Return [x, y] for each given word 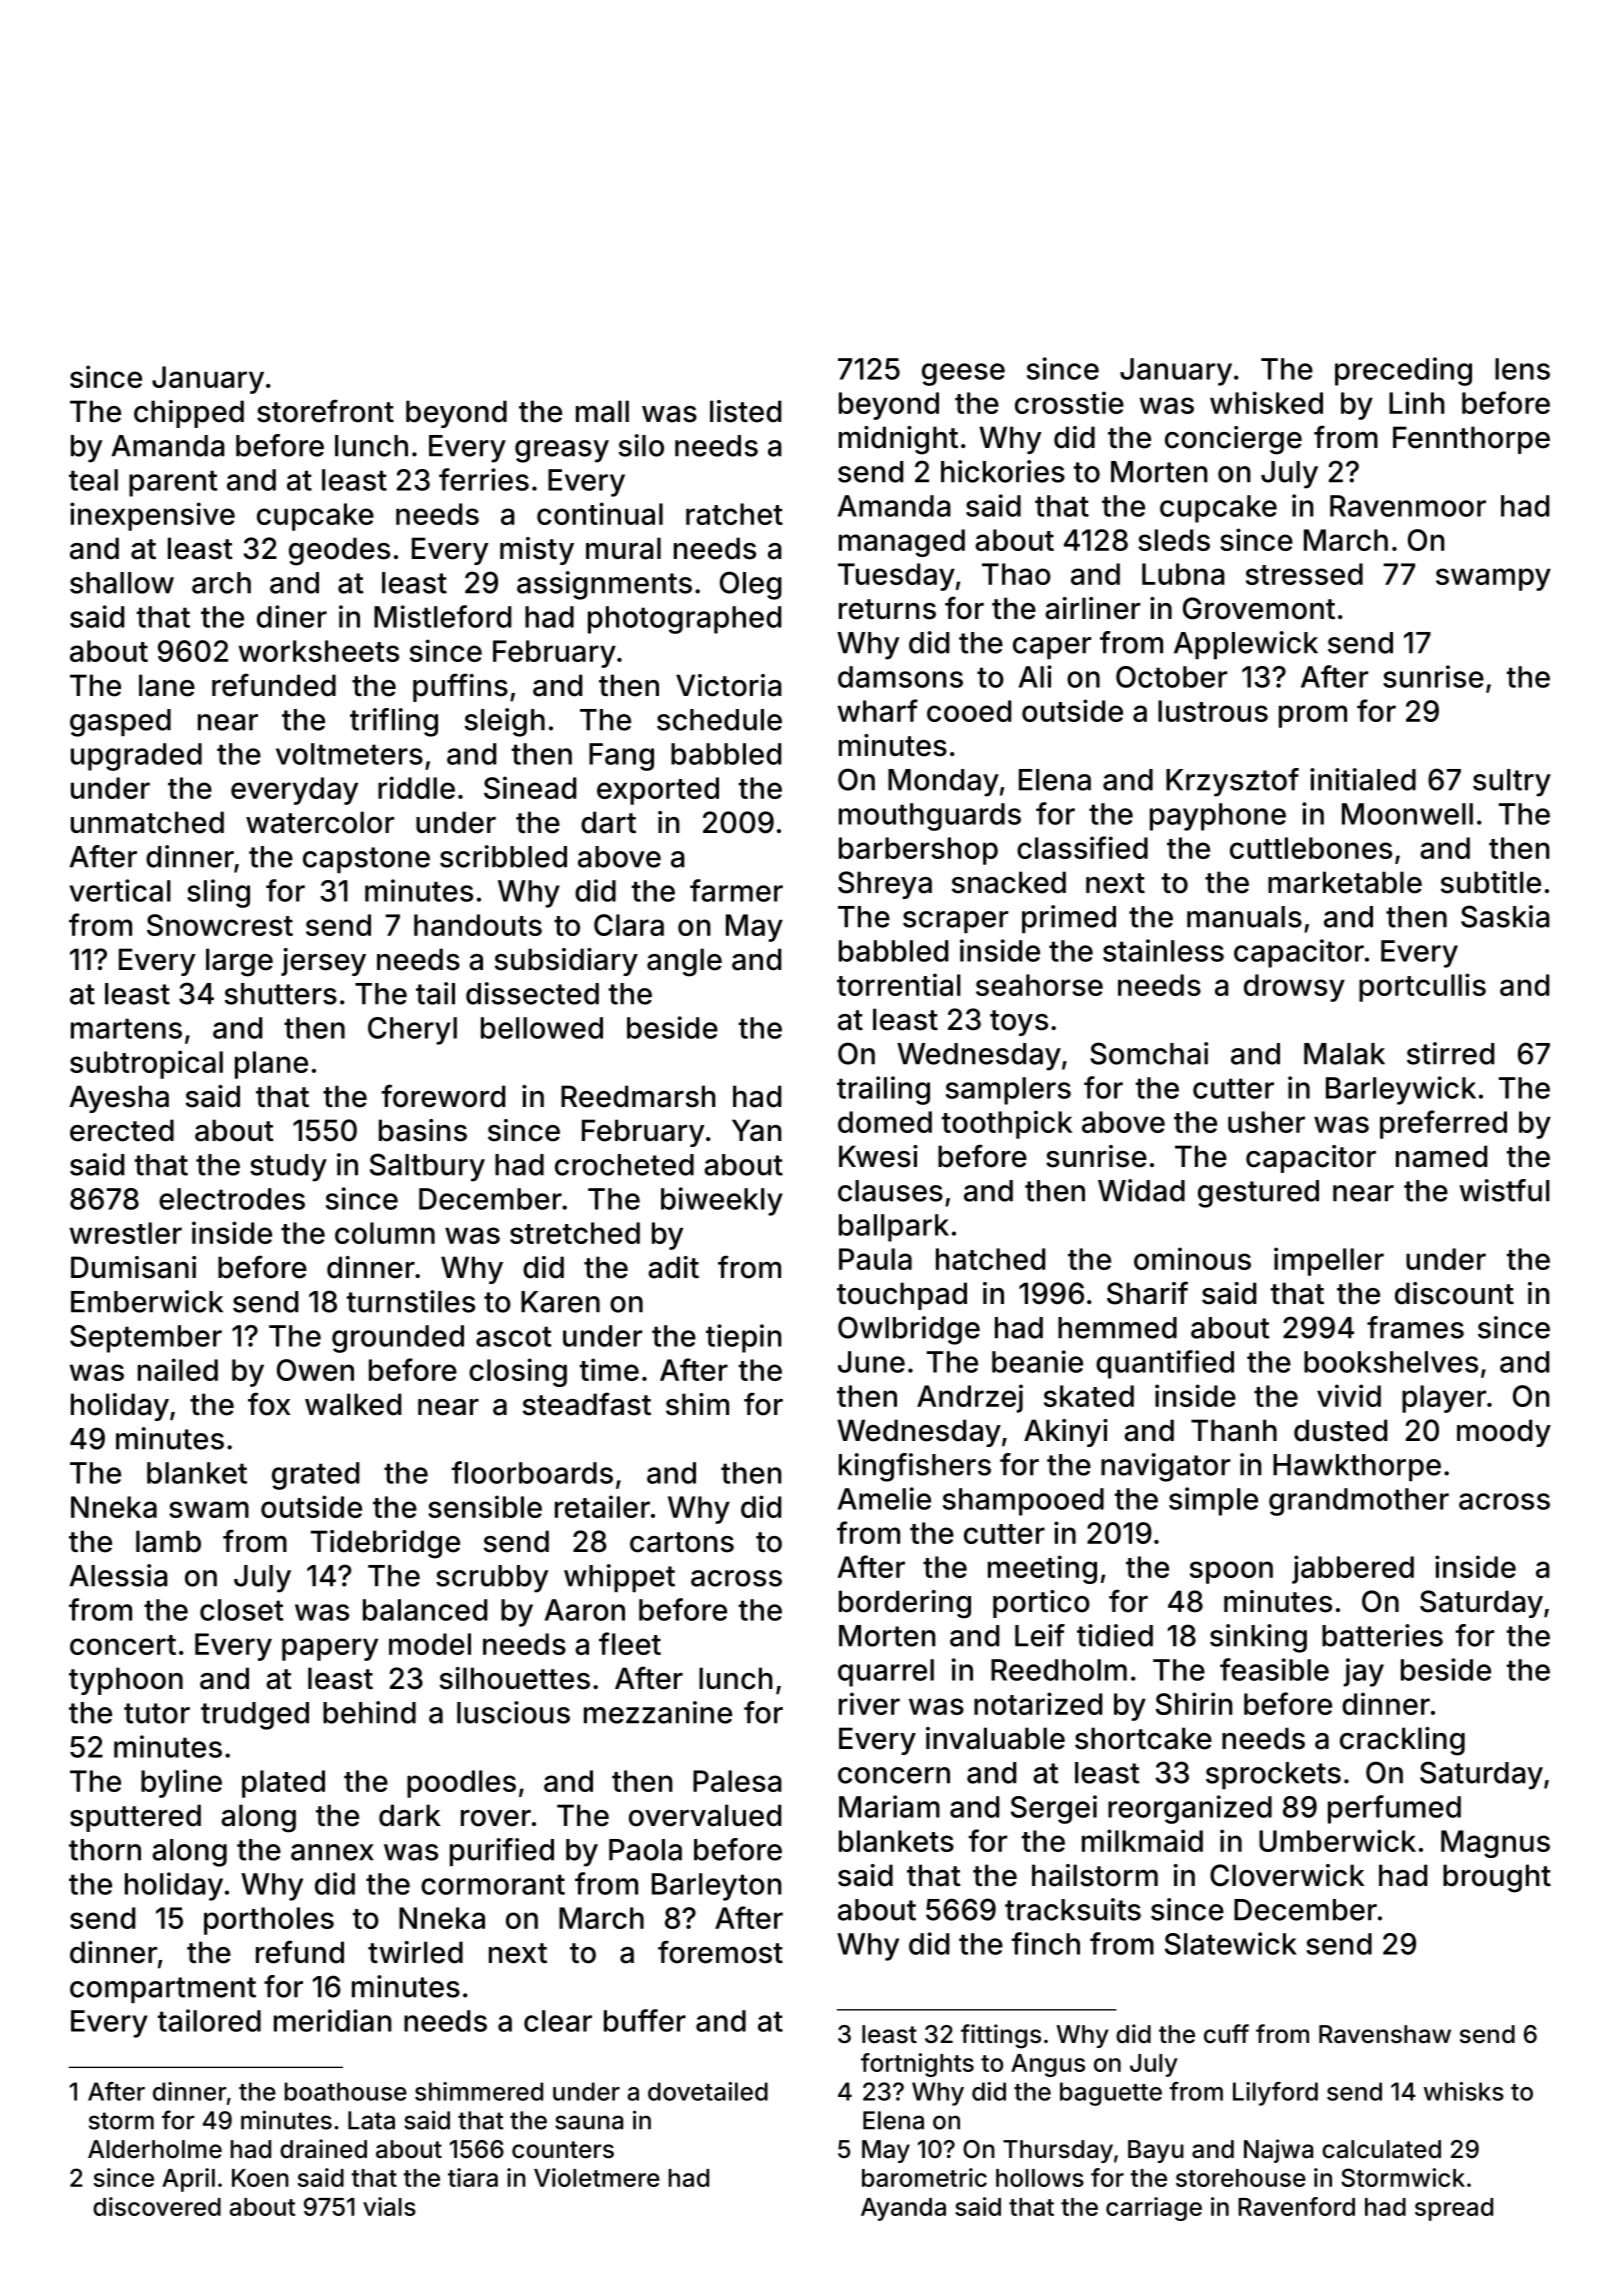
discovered [157, 2206]
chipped [189, 414]
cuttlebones [1311, 848]
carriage [1154, 2209]
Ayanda [903, 2209]
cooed [969, 711]
